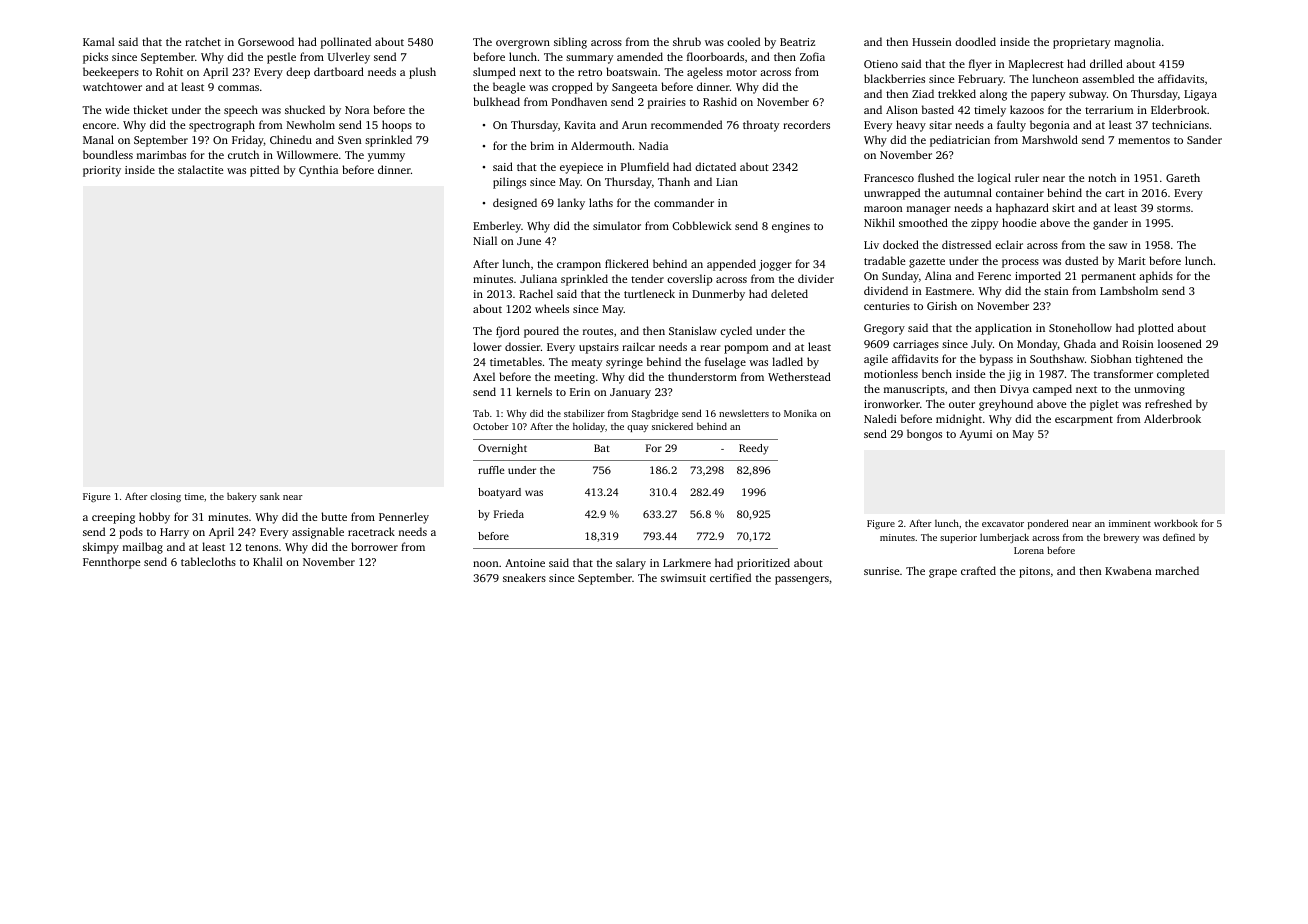 Image resolution: width=1308 pixels, height=924 pixels. What do you see at coordinates (203, 41) in the screenshot?
I see `ratchet` at bounding box center [203, 41].
